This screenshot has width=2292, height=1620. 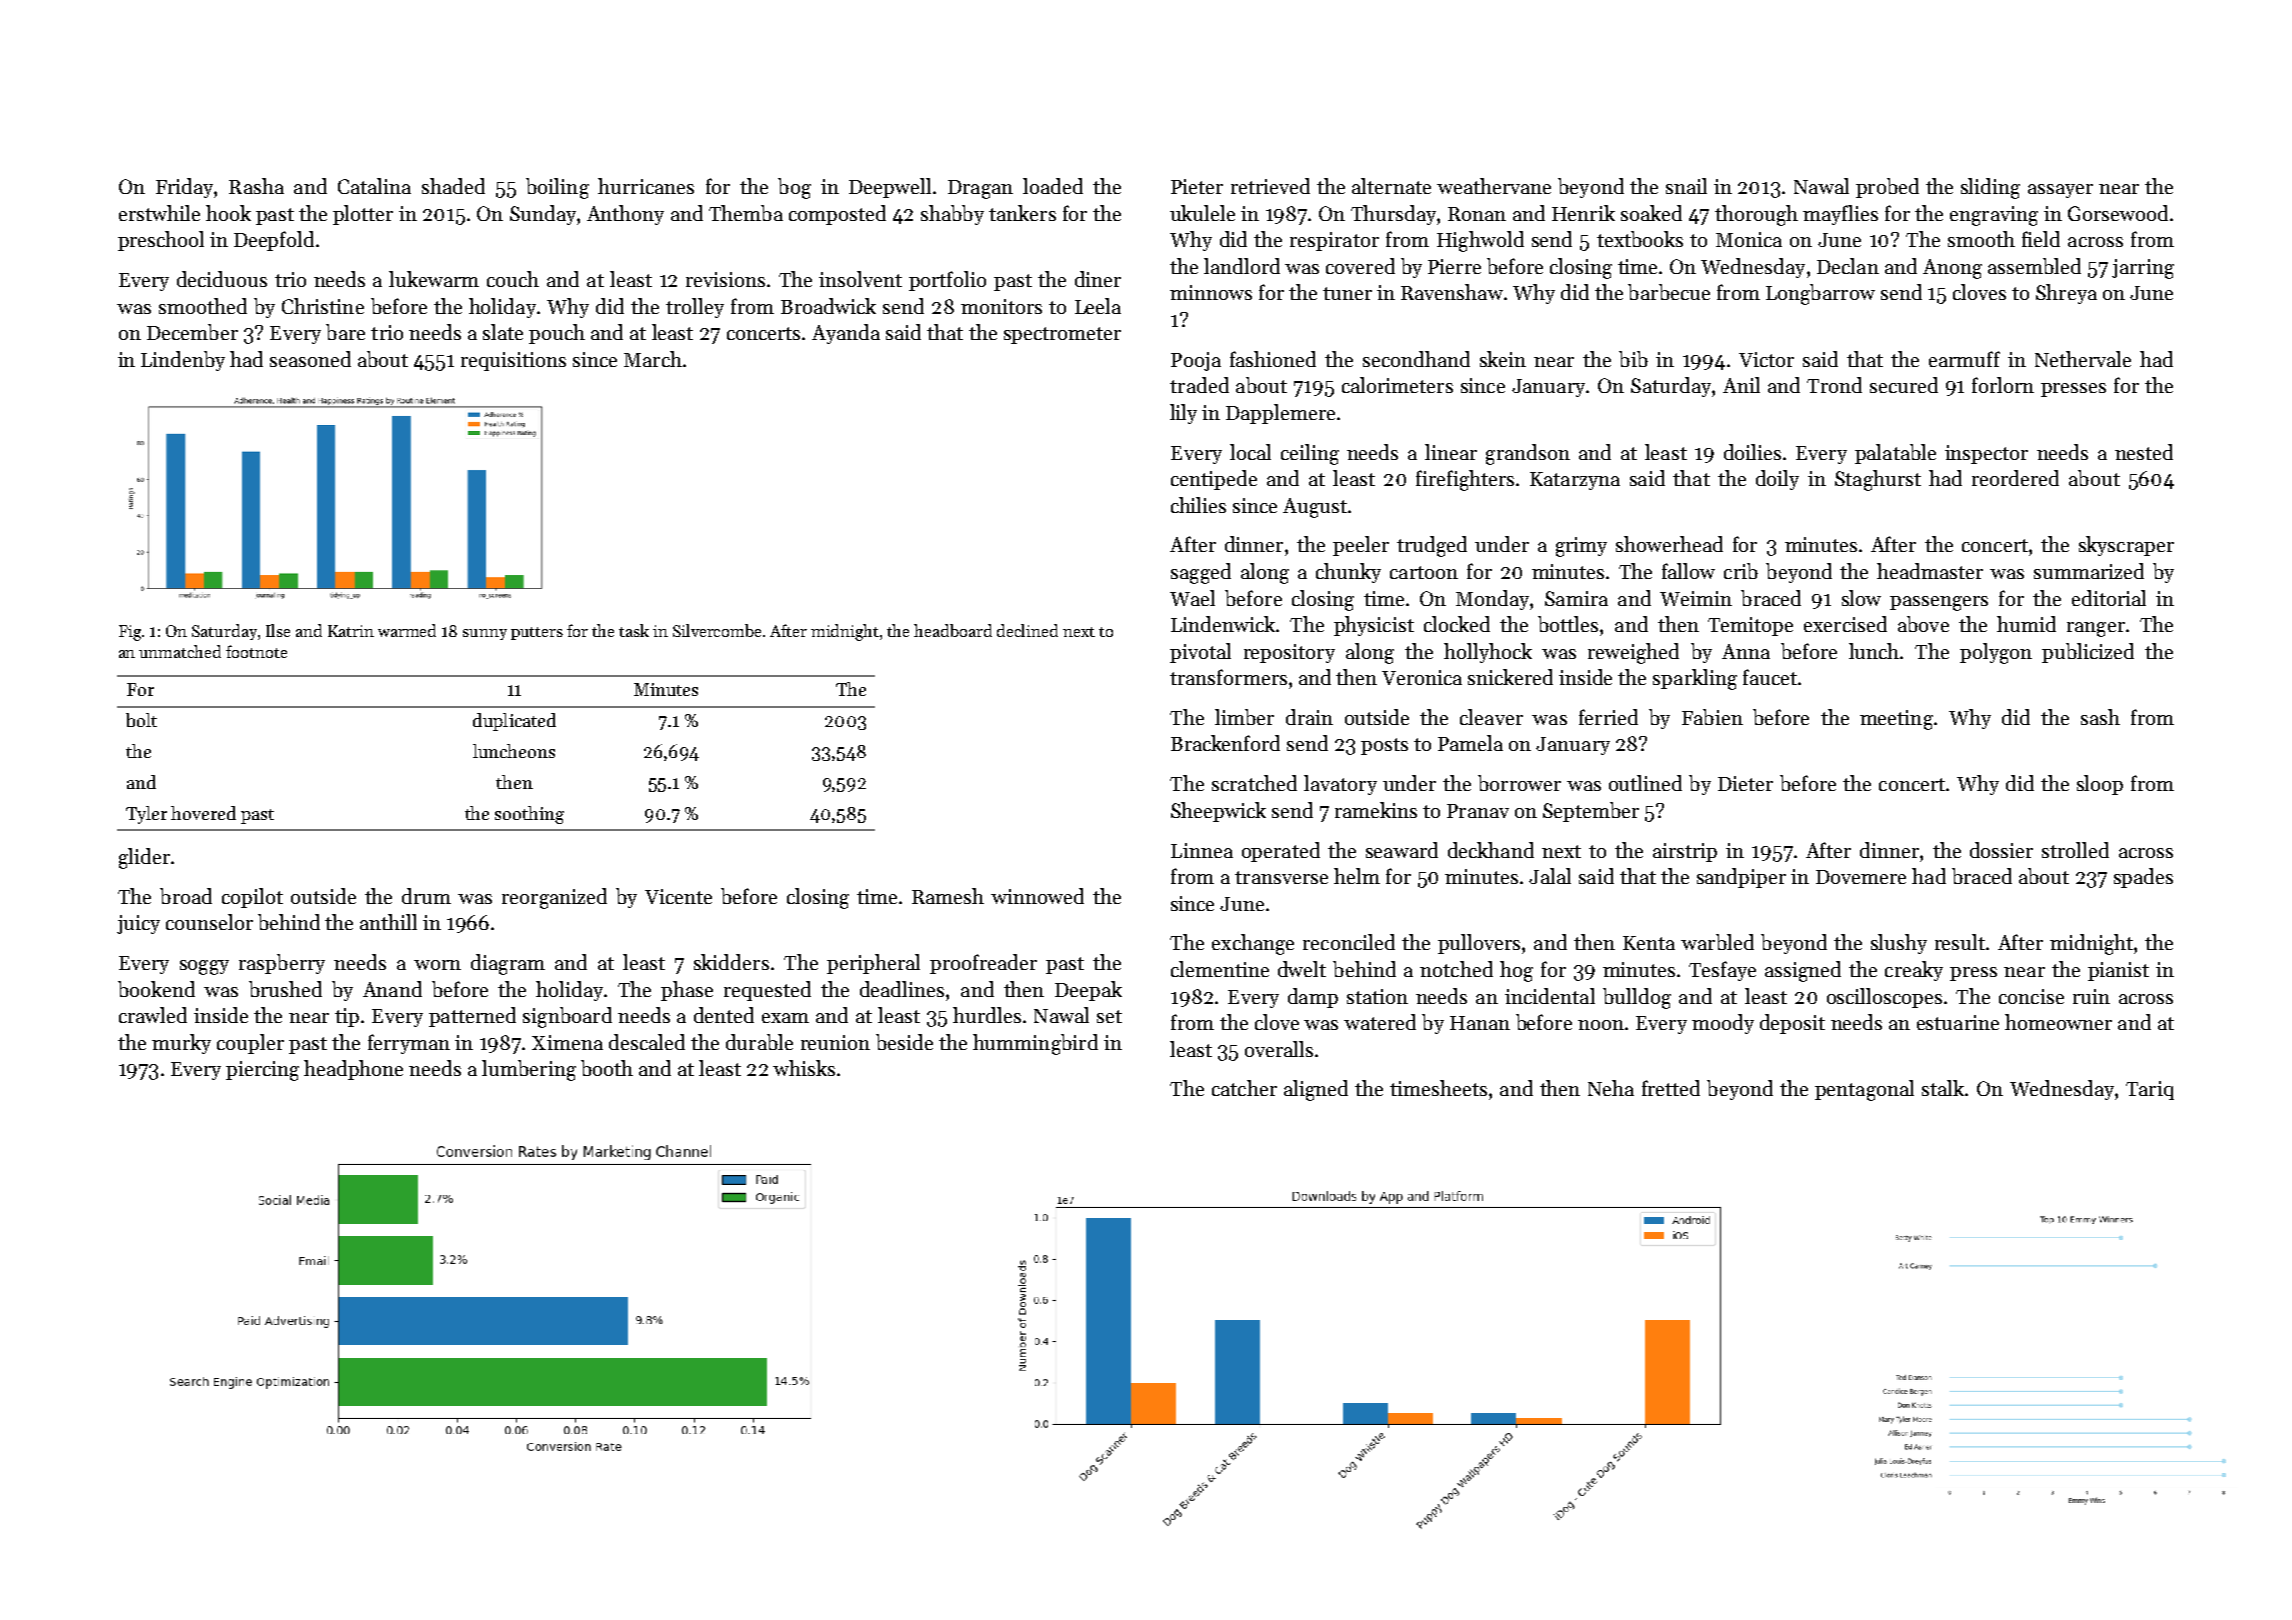 I want to click on summarized, so click(x=2089, y=571).
